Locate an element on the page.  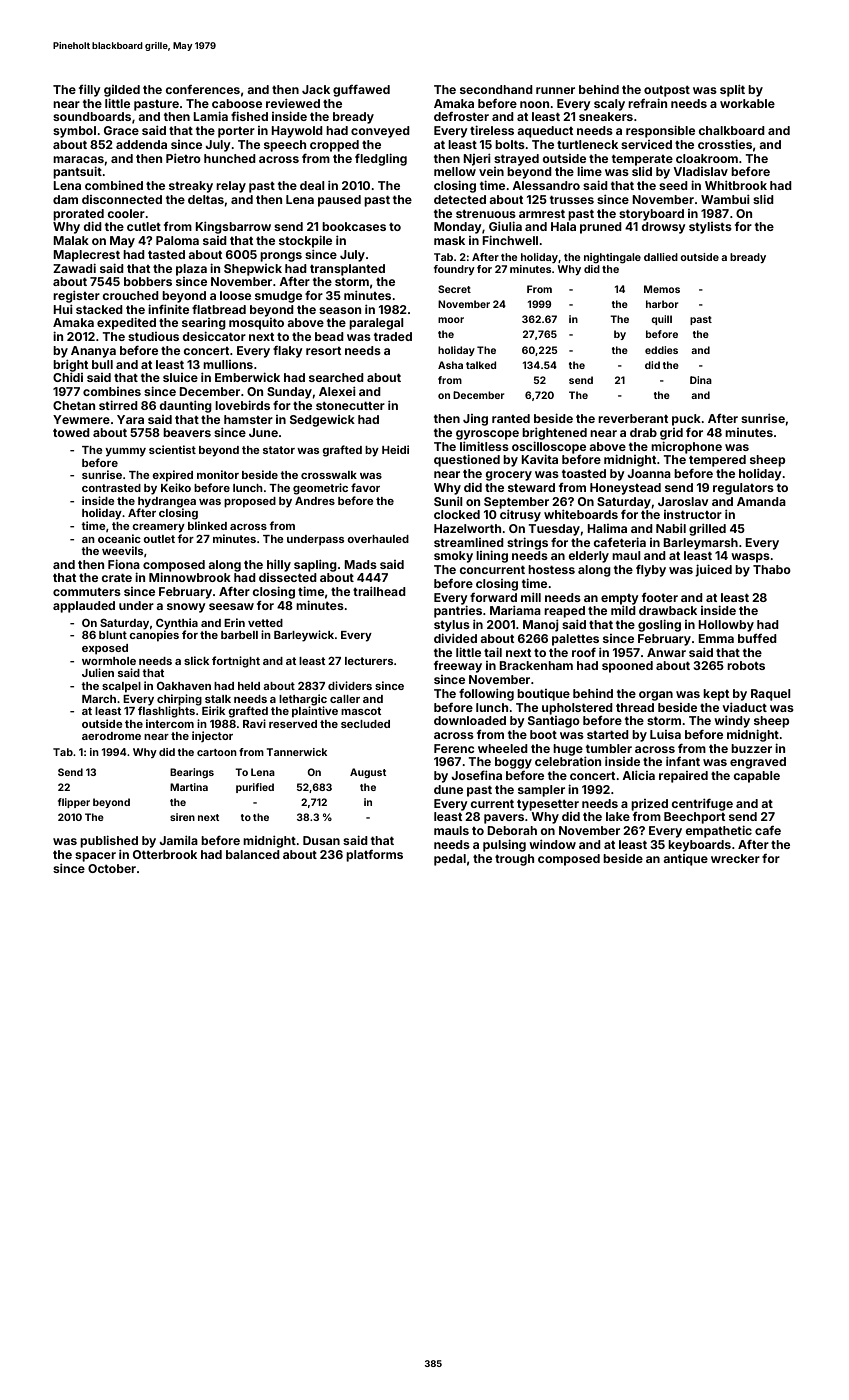
stator is located at coordinates (279, 450).
